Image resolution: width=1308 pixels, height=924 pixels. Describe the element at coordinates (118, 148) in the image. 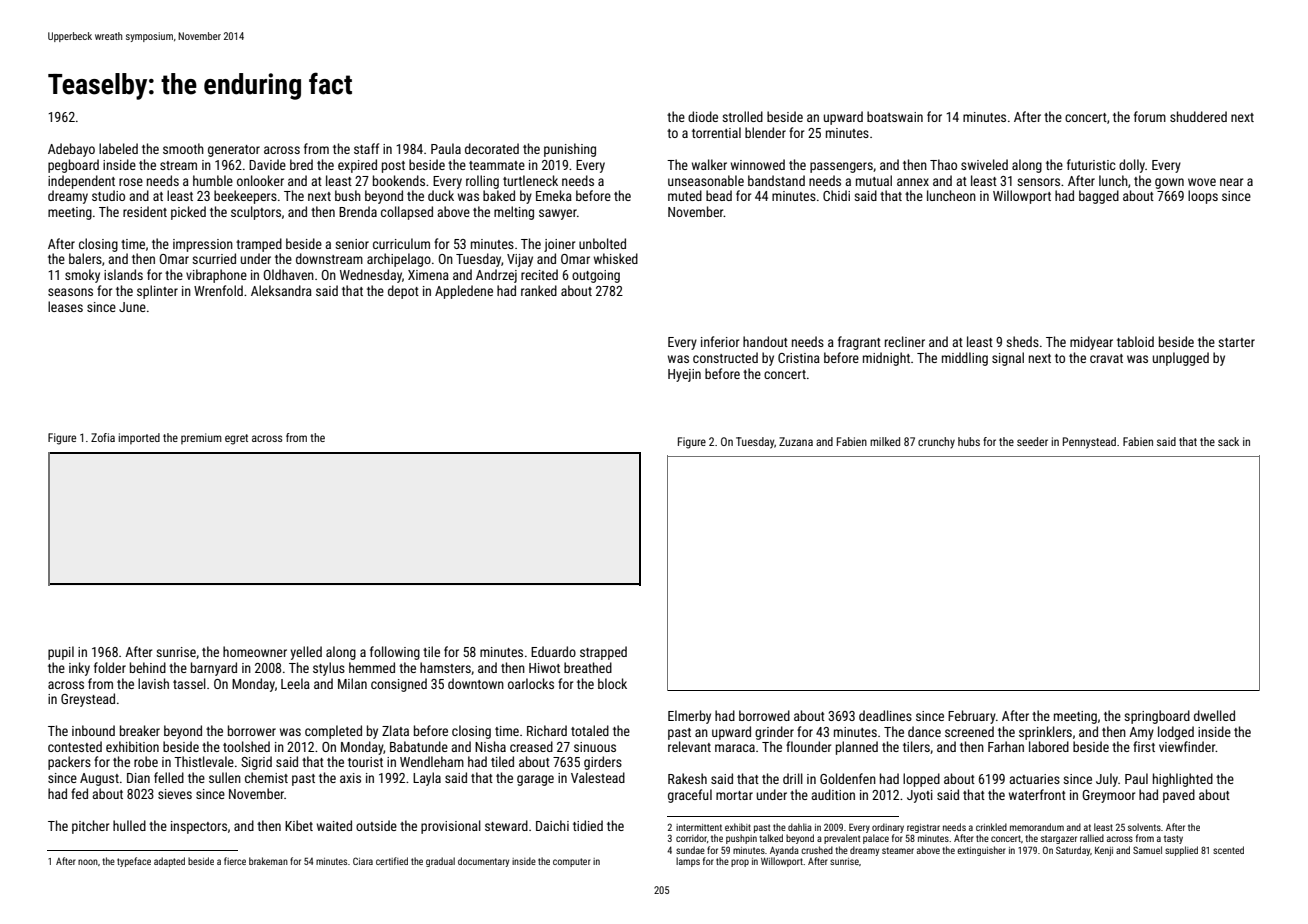

I see `labeled` at that location.
